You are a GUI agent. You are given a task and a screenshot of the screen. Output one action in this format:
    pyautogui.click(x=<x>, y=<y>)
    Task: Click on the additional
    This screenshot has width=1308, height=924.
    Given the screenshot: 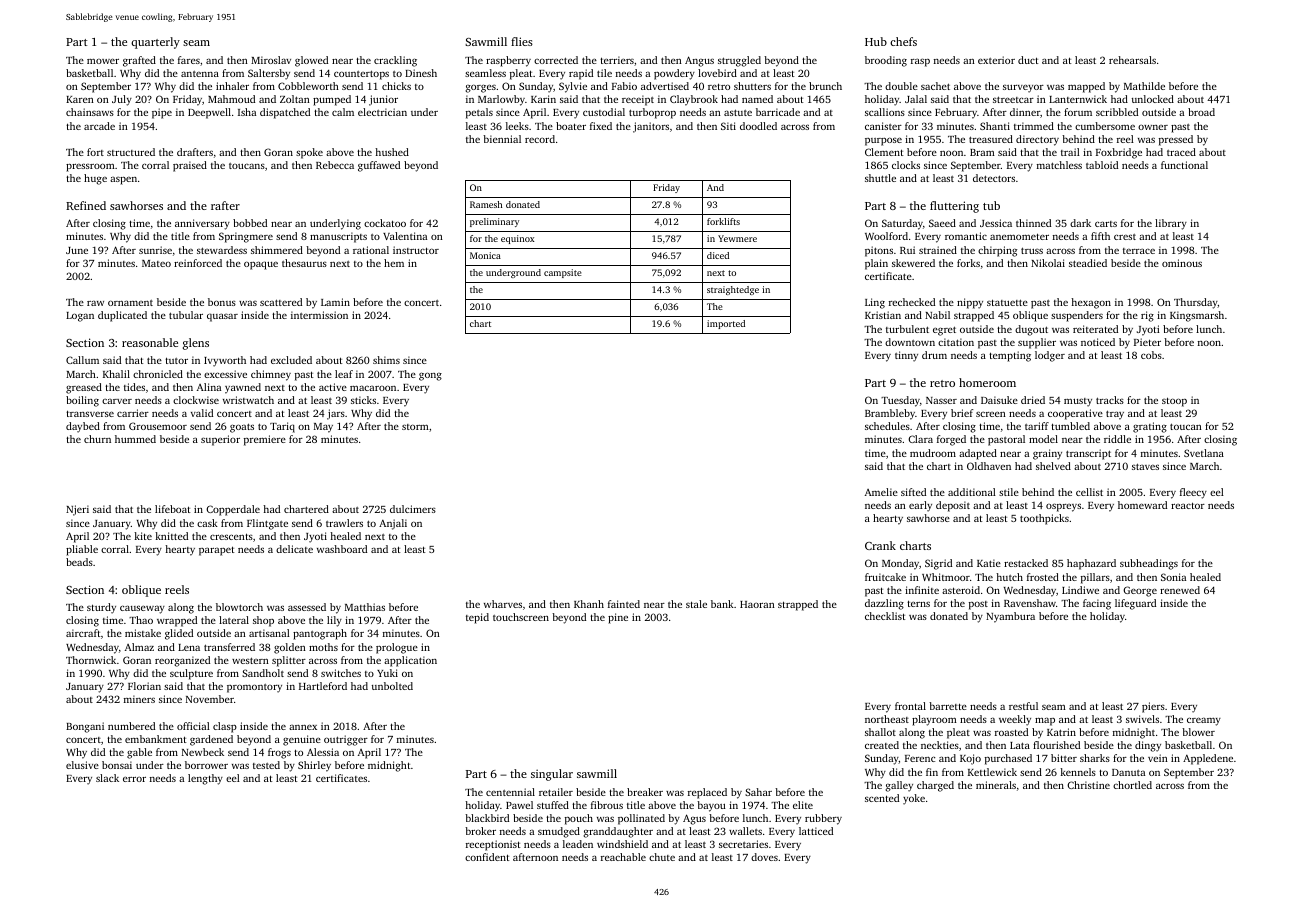 What is the action you would take?
    pyautogui.click(x=972, y=492)
